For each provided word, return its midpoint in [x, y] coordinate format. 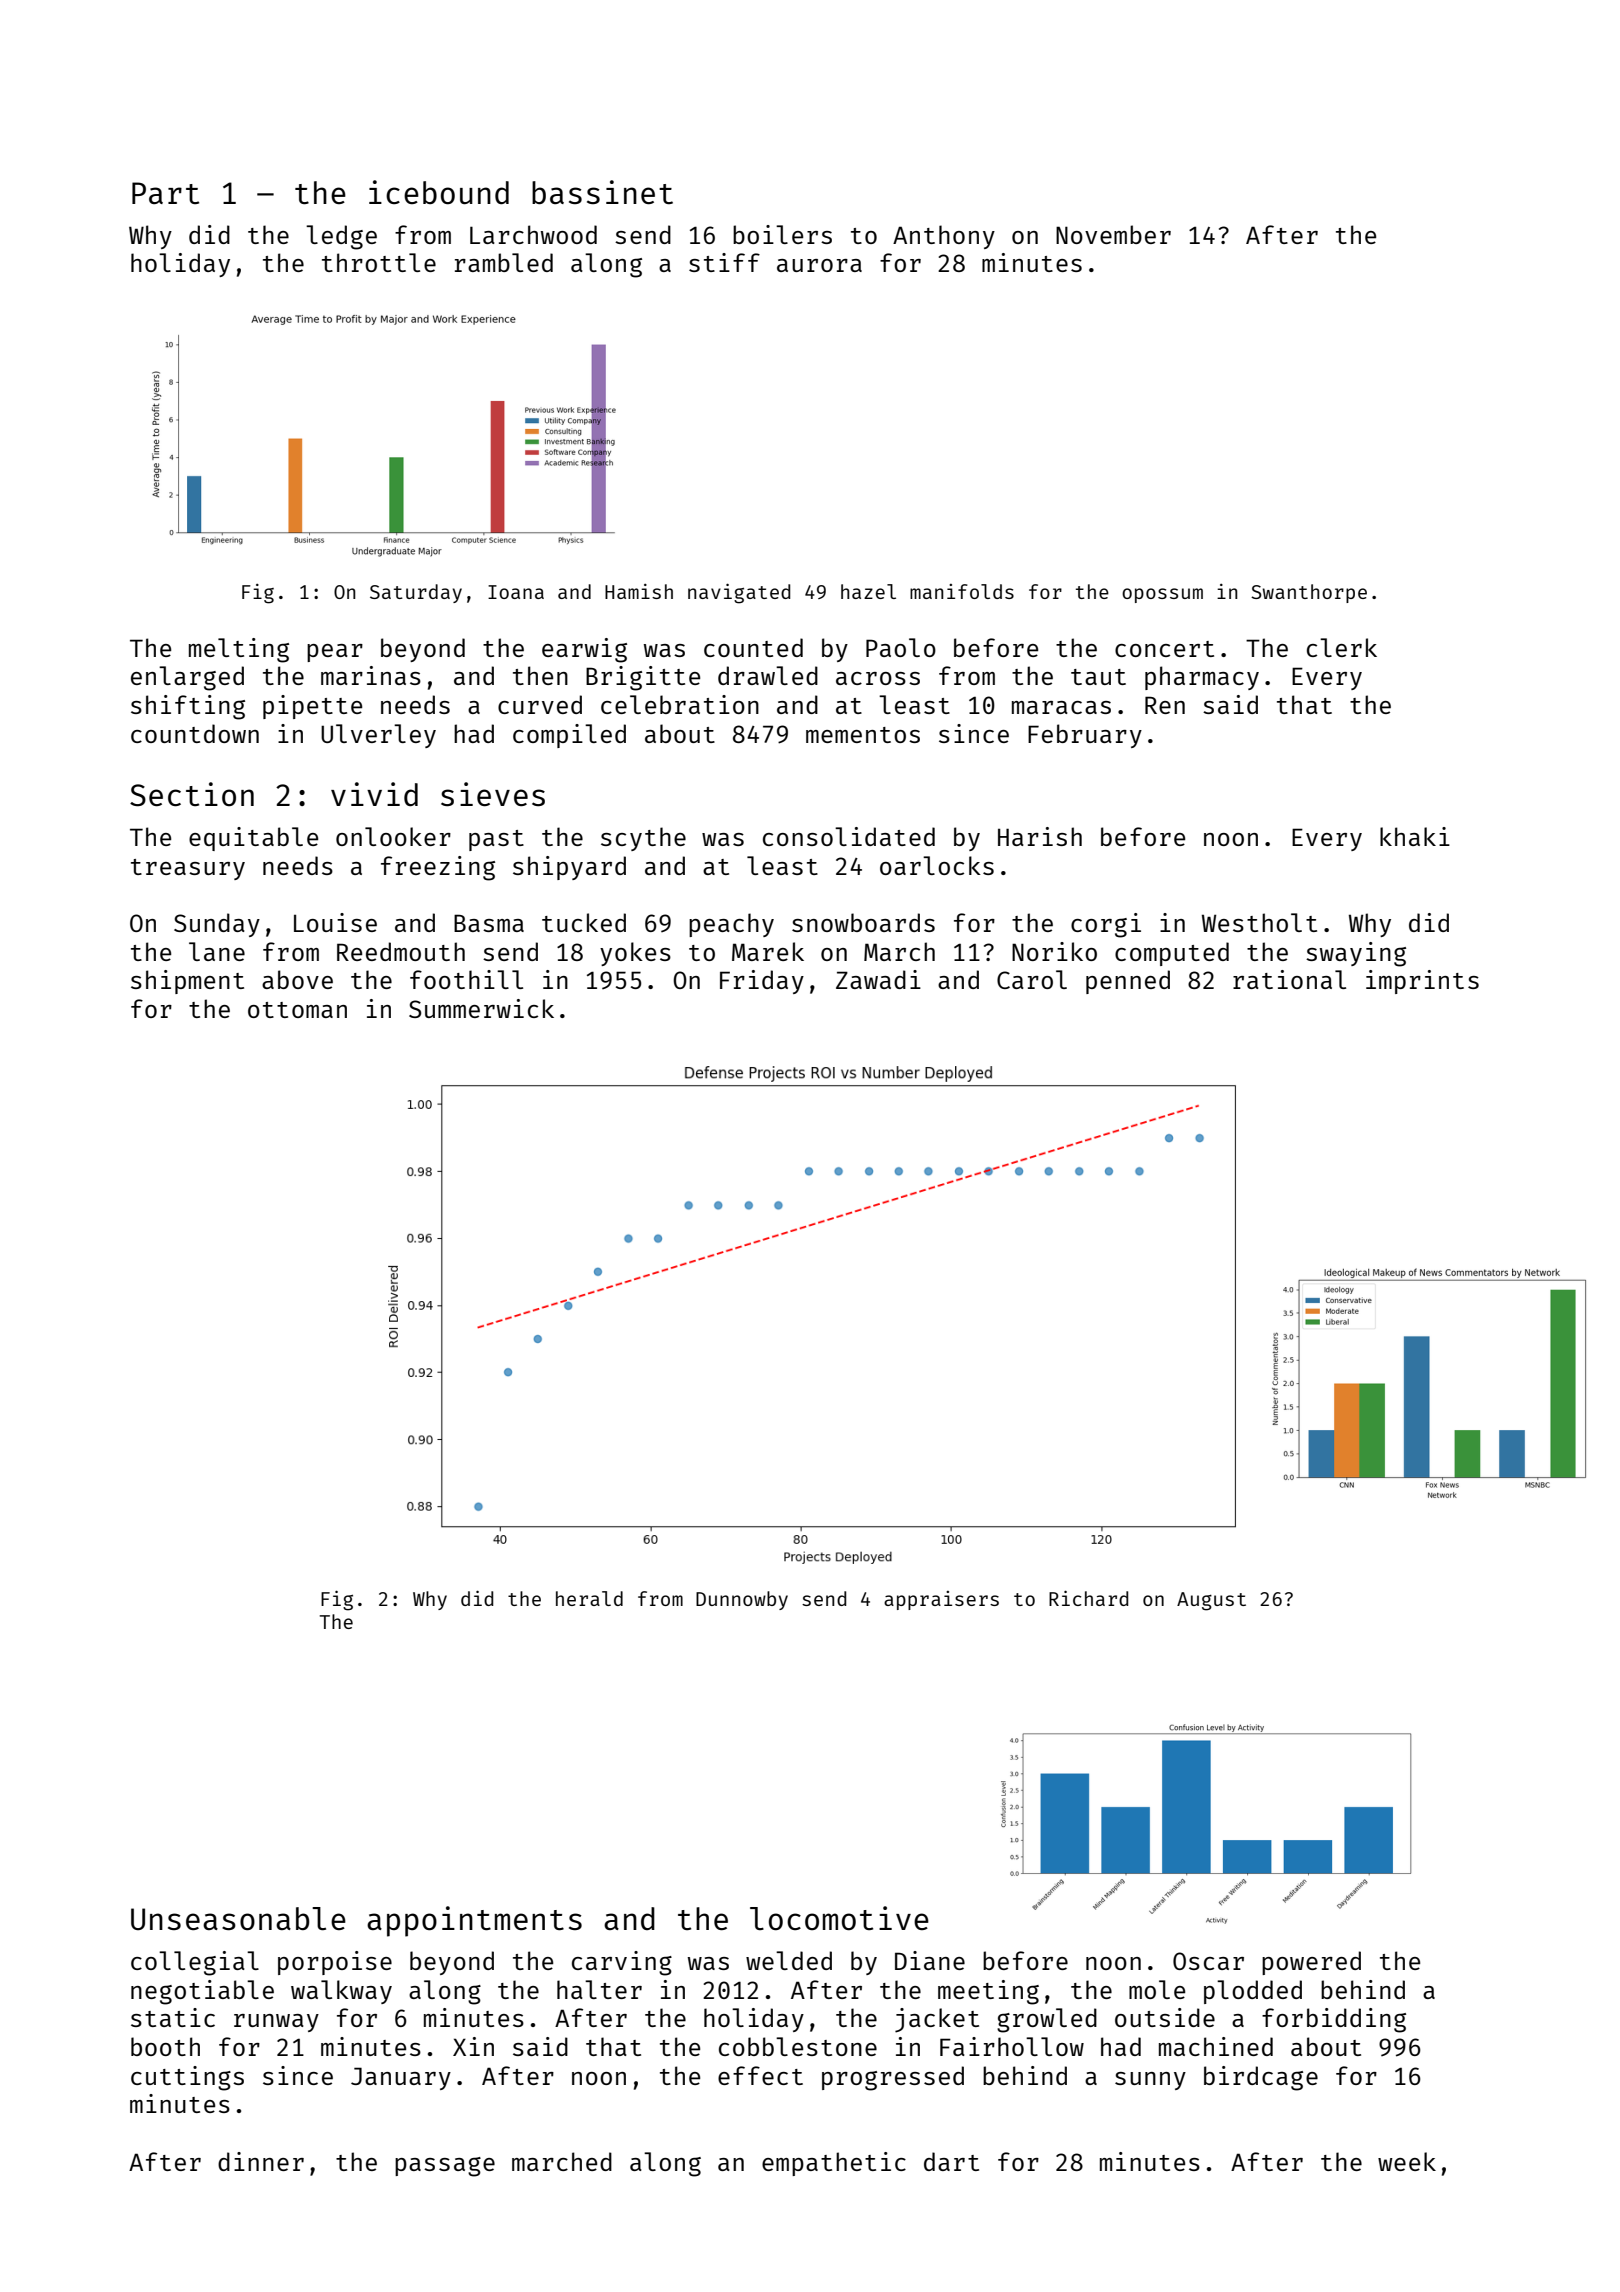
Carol [1032, 979]
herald [589, 1598]
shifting [188, 707]
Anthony [944, 237]
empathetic [834, 2164]
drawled [768, 675]
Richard [1088, 1598]
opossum [1162, 595]
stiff [724, 262]
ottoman [297, 1010]
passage [445, 2167]
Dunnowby [742, 1600]
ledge [341, 237]
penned [1128, 982]
